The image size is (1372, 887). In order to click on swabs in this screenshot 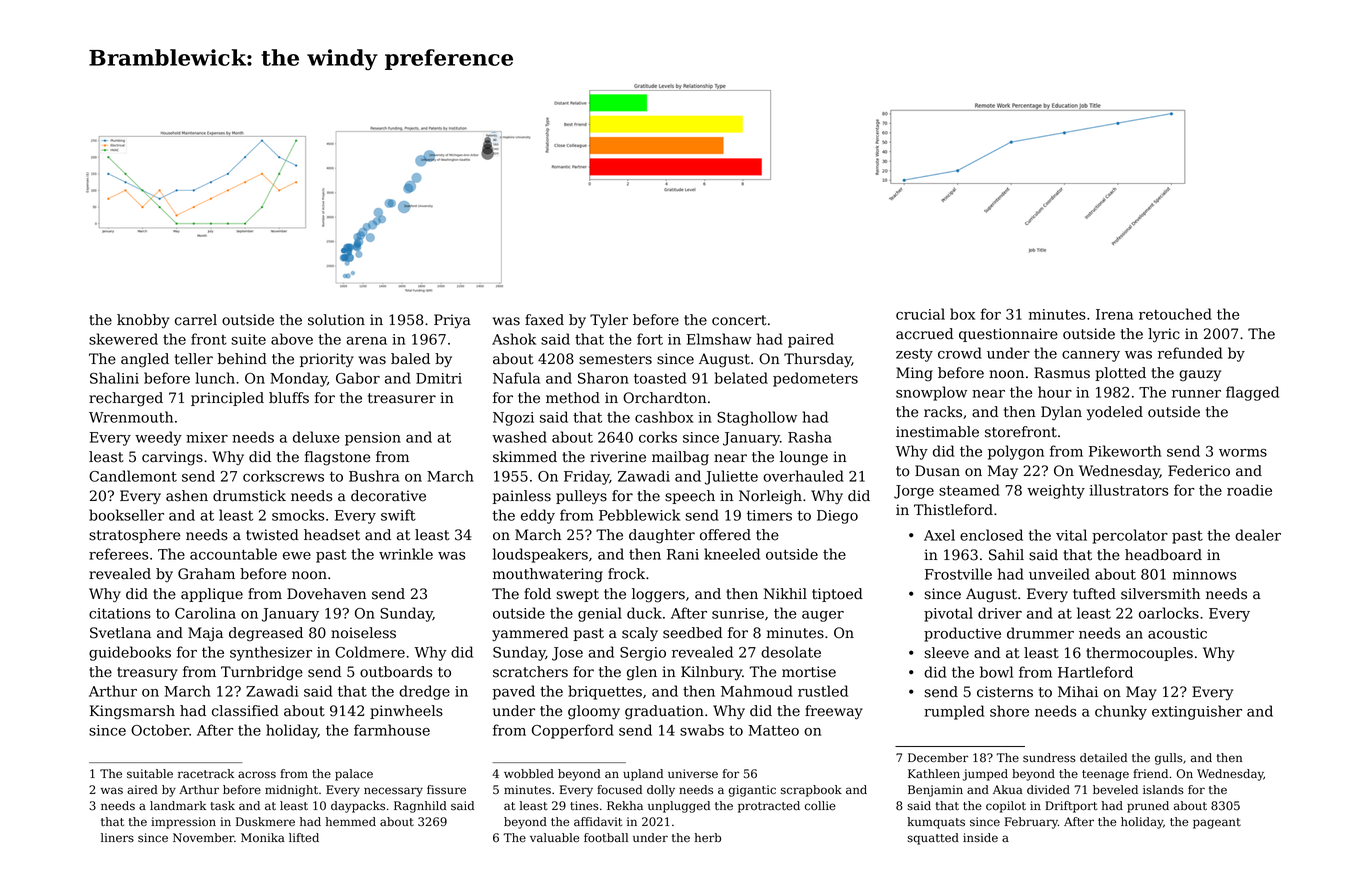, I will do `click(702, 730)`.
